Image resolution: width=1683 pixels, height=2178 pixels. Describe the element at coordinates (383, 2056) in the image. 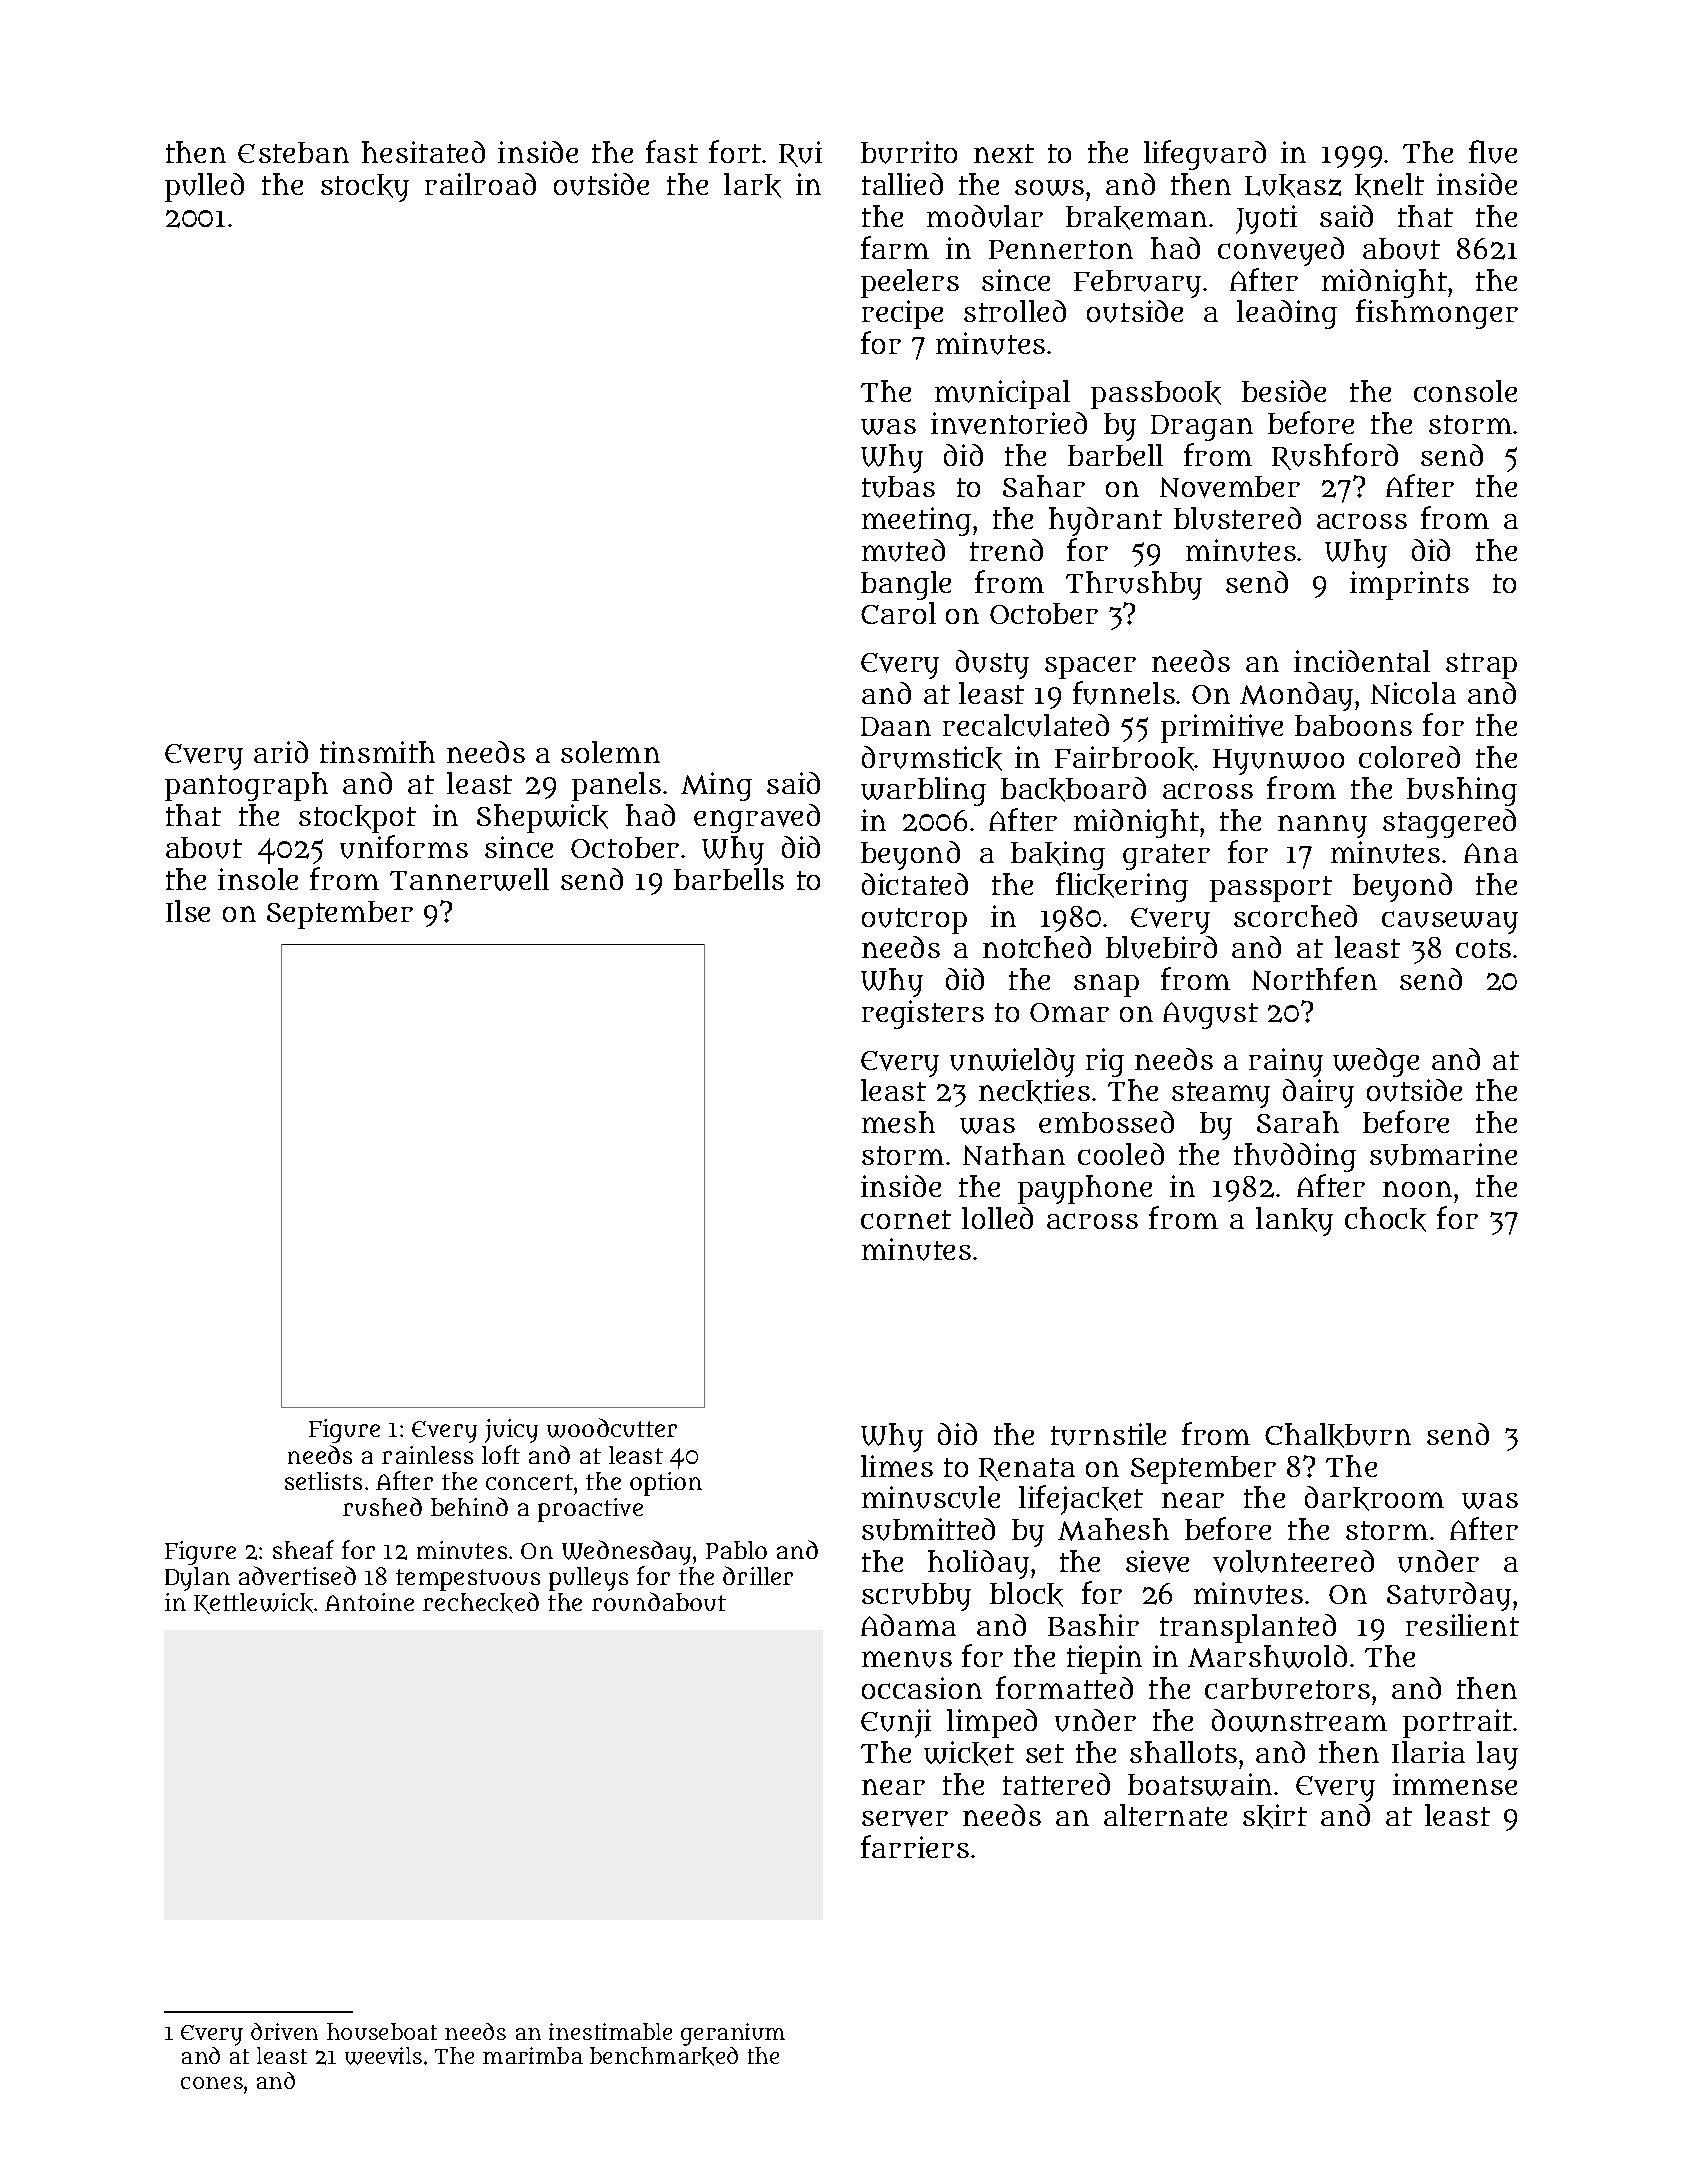

I see `weevils` at that location.
